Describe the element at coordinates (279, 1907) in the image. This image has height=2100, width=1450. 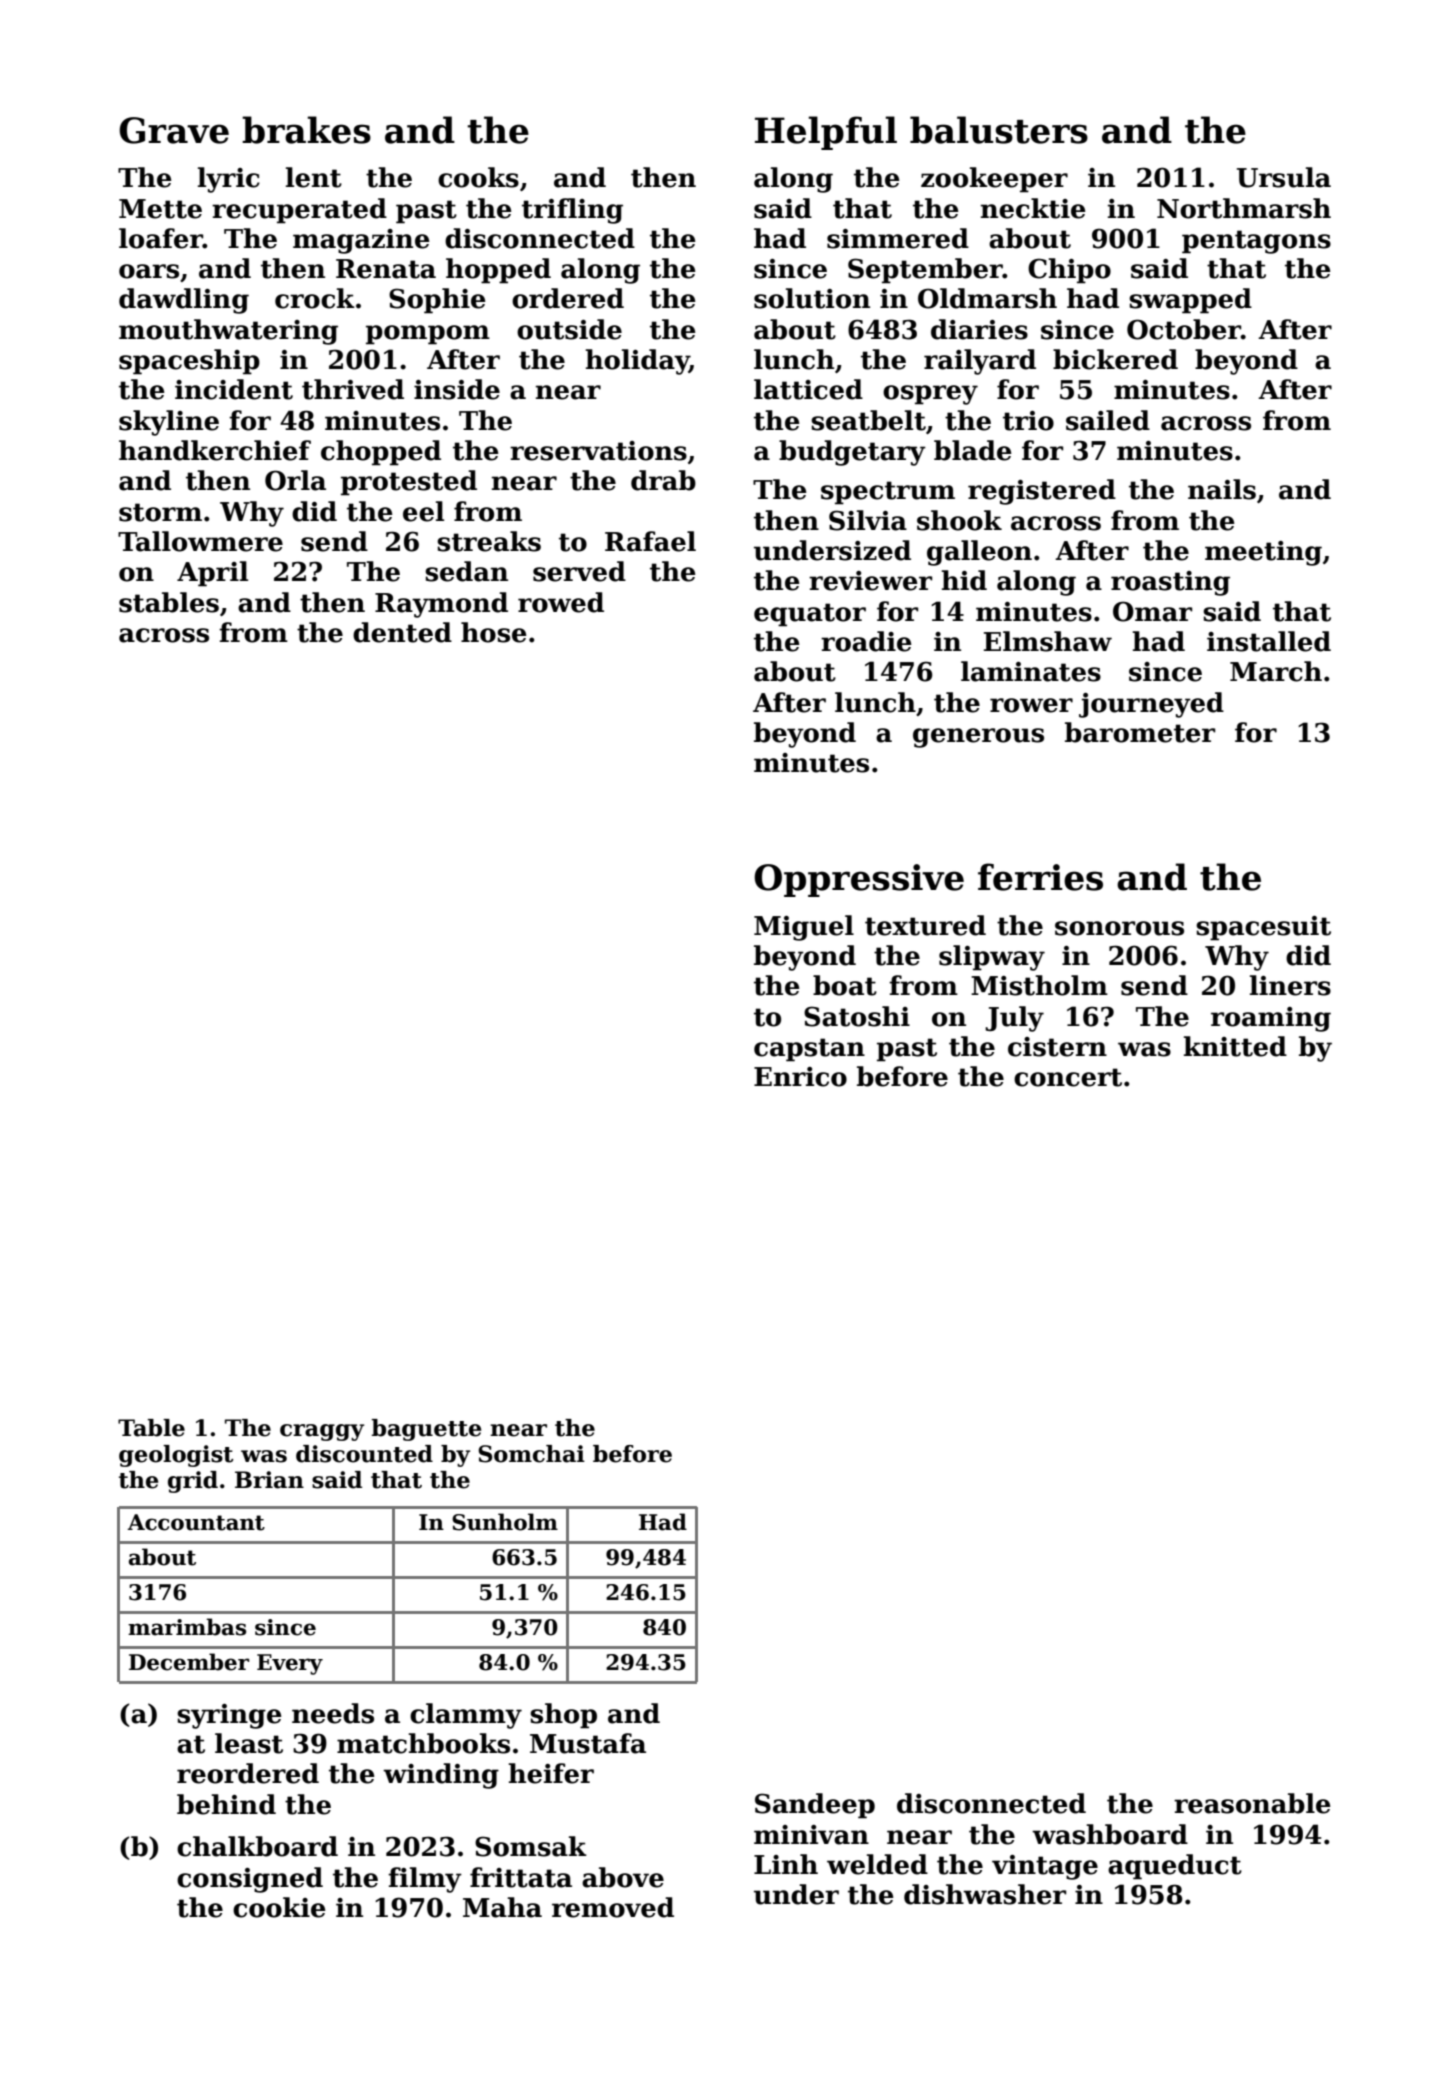
I see `cookie` at that location.
